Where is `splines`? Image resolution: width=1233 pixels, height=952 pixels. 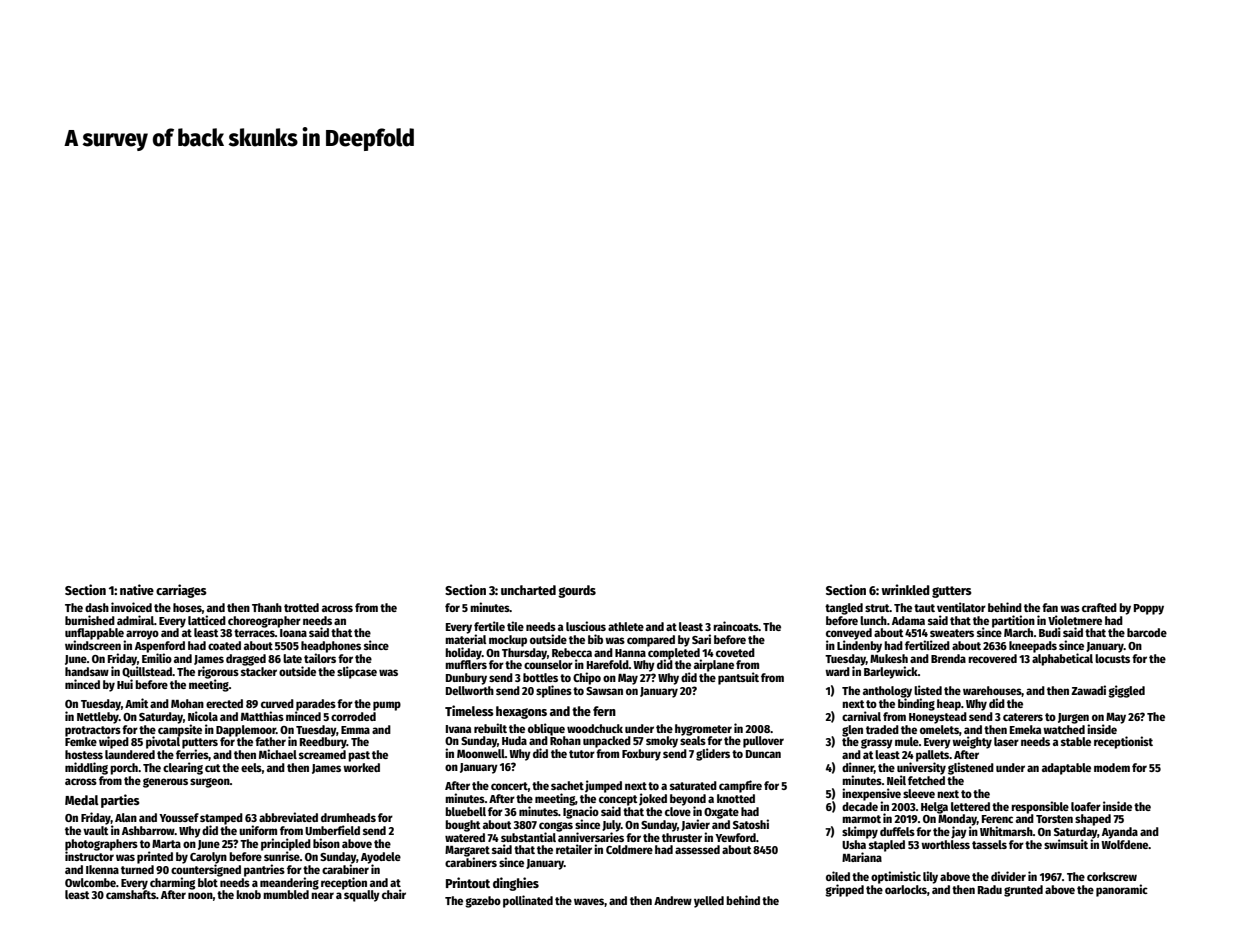
splines is located at coordinates (554, 691).
